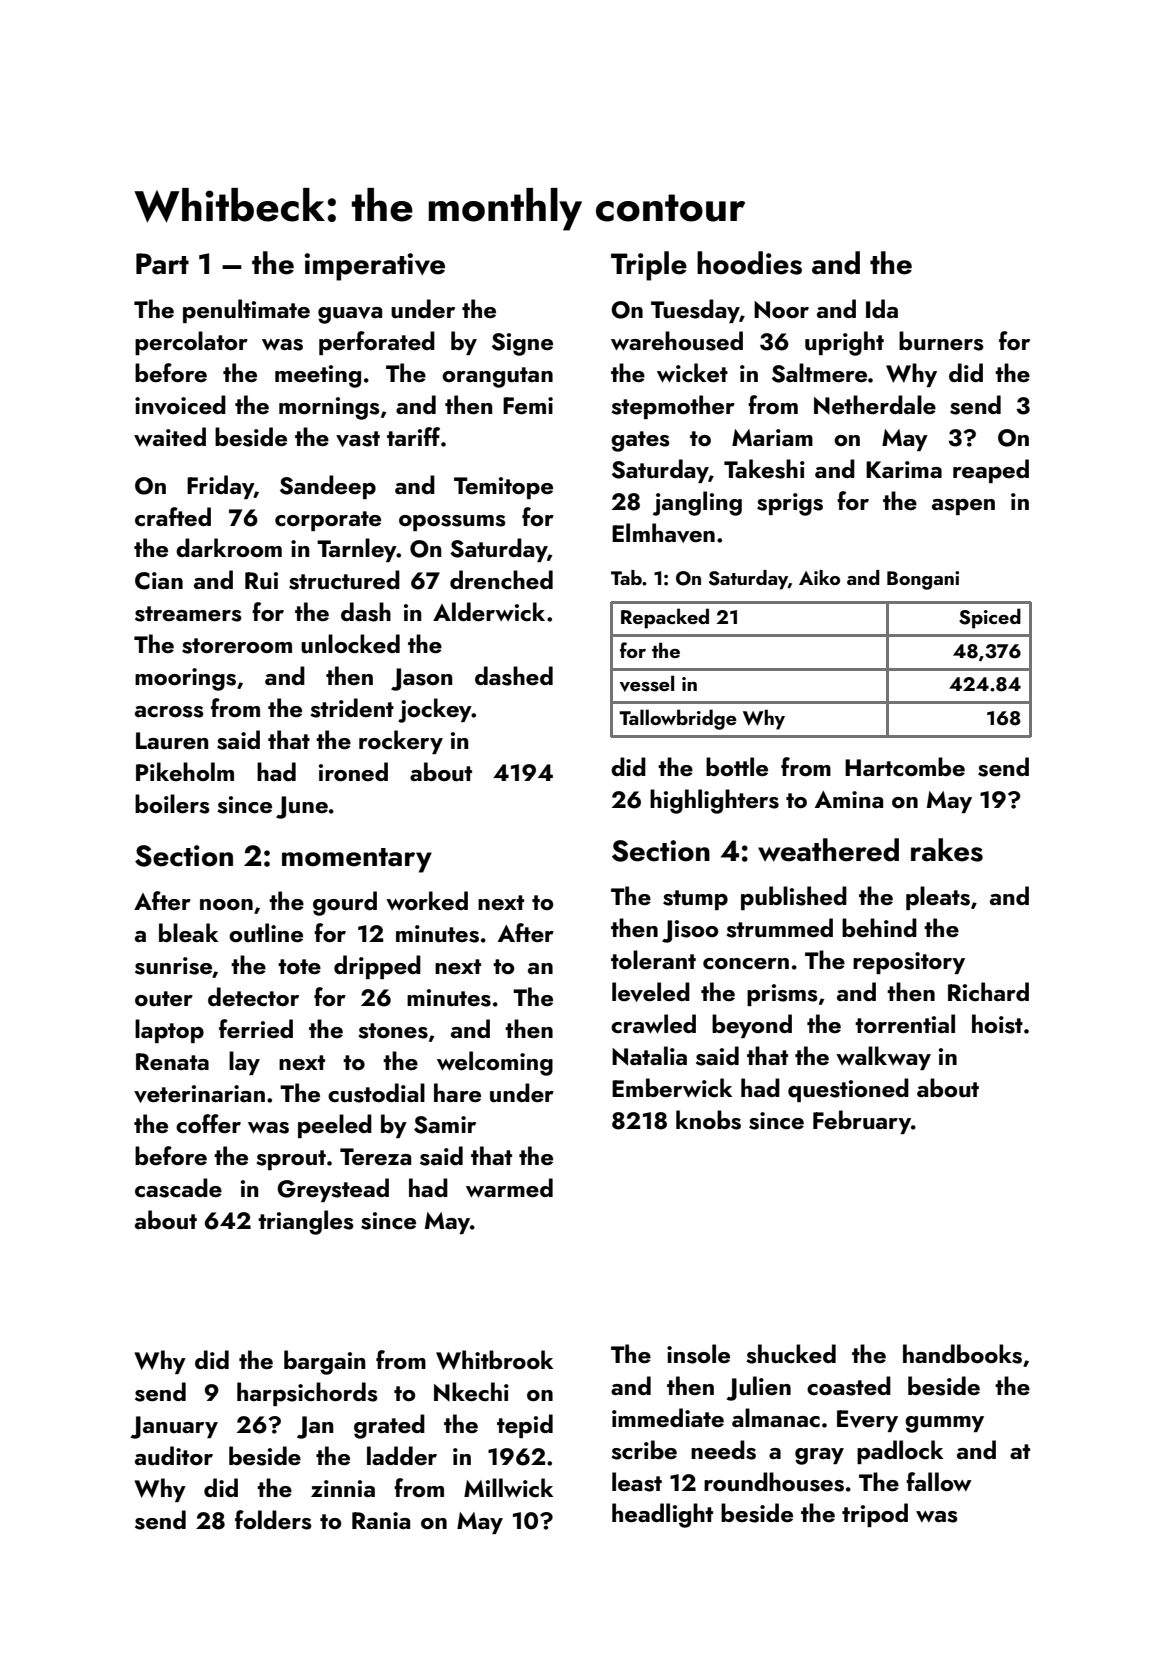 The width and height of the screenshot is (1165, 1654). I want to click on Netherdale, so click(875, 404).
